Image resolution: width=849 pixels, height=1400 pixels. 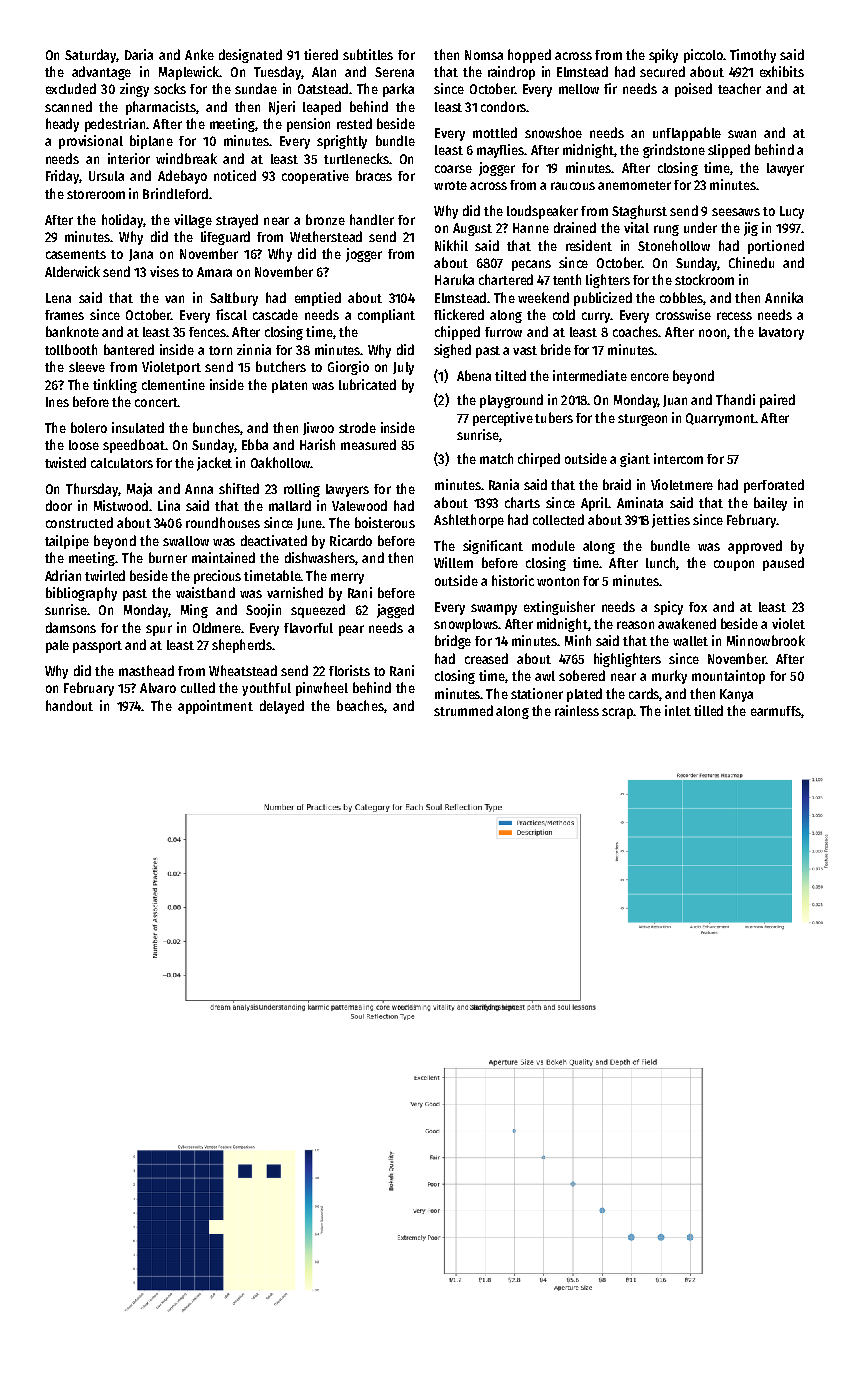 I want to click on paired, so click(x=777, y=401).
